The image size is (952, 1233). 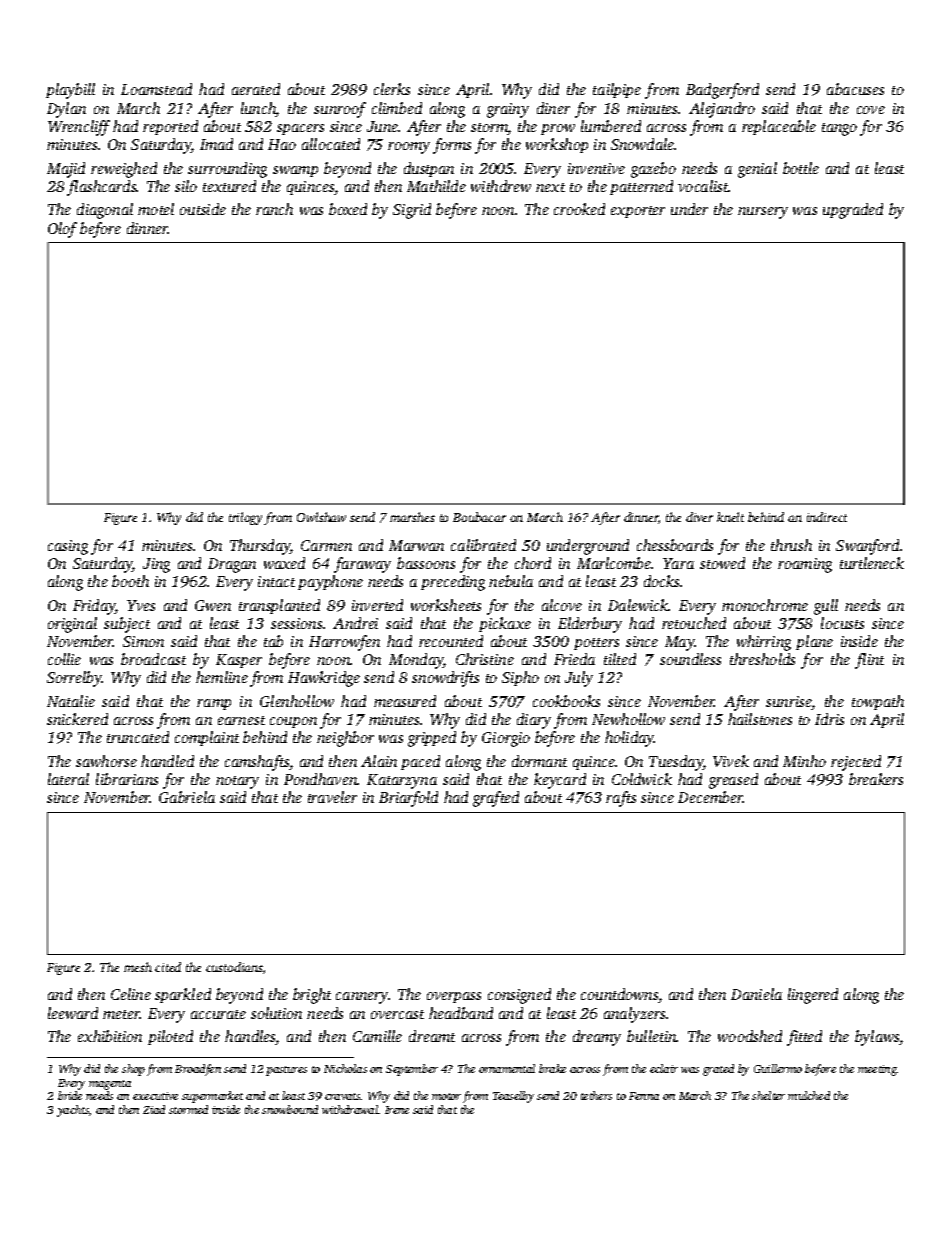 I want to click on diver, so click(x=699, y=517).
